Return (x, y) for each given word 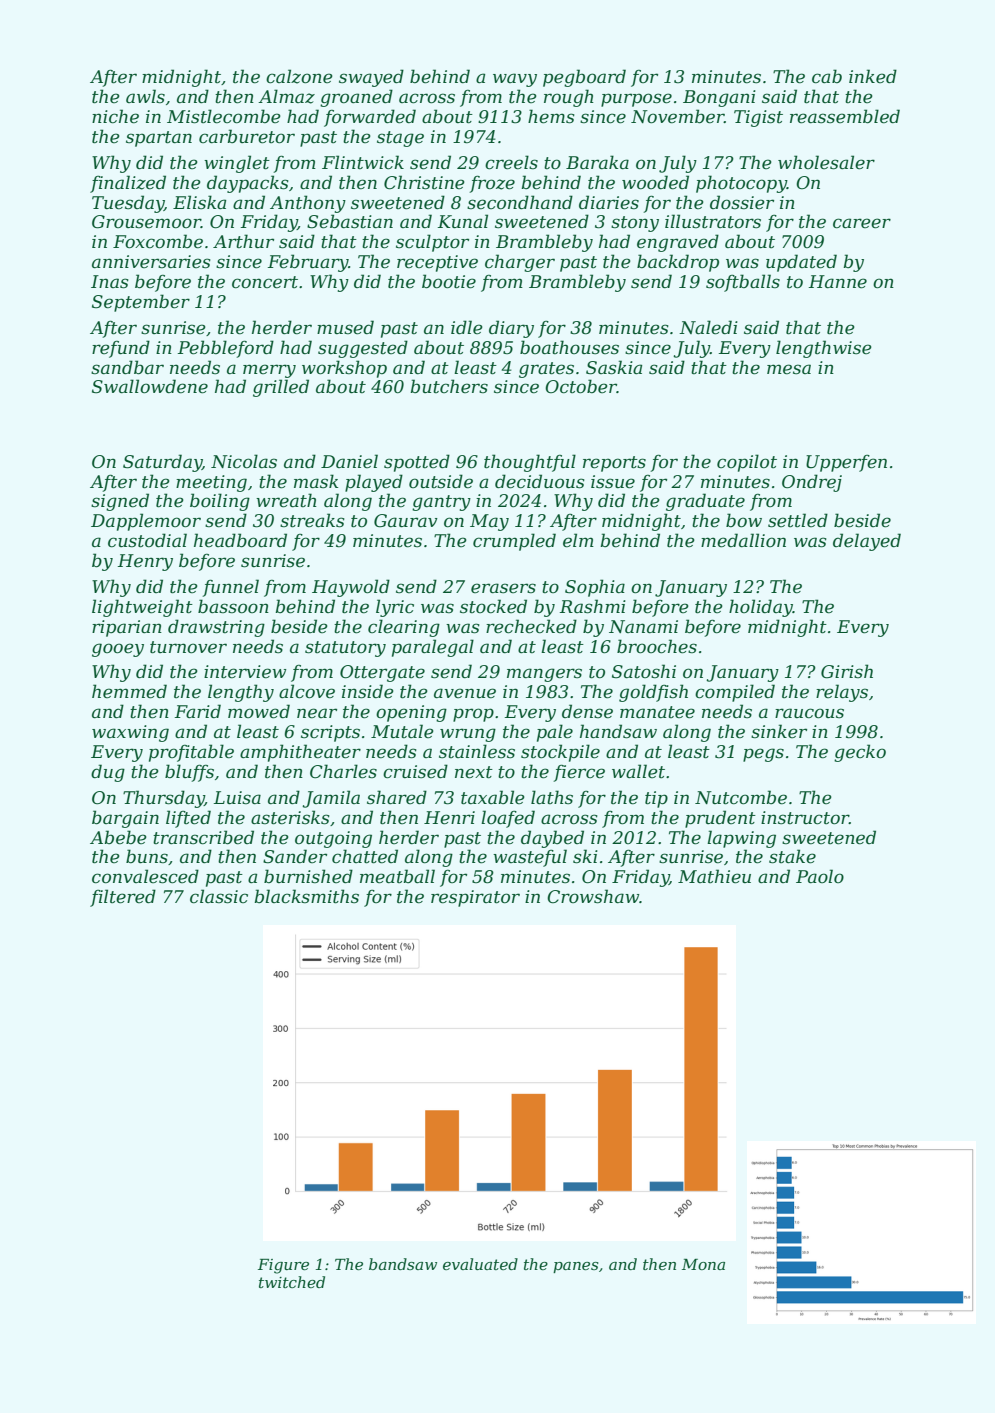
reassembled (845, 116)
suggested (363, 349)
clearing (404, 628)
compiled (735, 693)
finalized (128, 184)
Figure (283, 1266)
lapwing (741, 839)
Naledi (708, 327)
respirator (475, 898)
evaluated (480, 1264)
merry (269, 371)
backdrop (678, 263)
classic (219, 896)
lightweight (142, 608)
